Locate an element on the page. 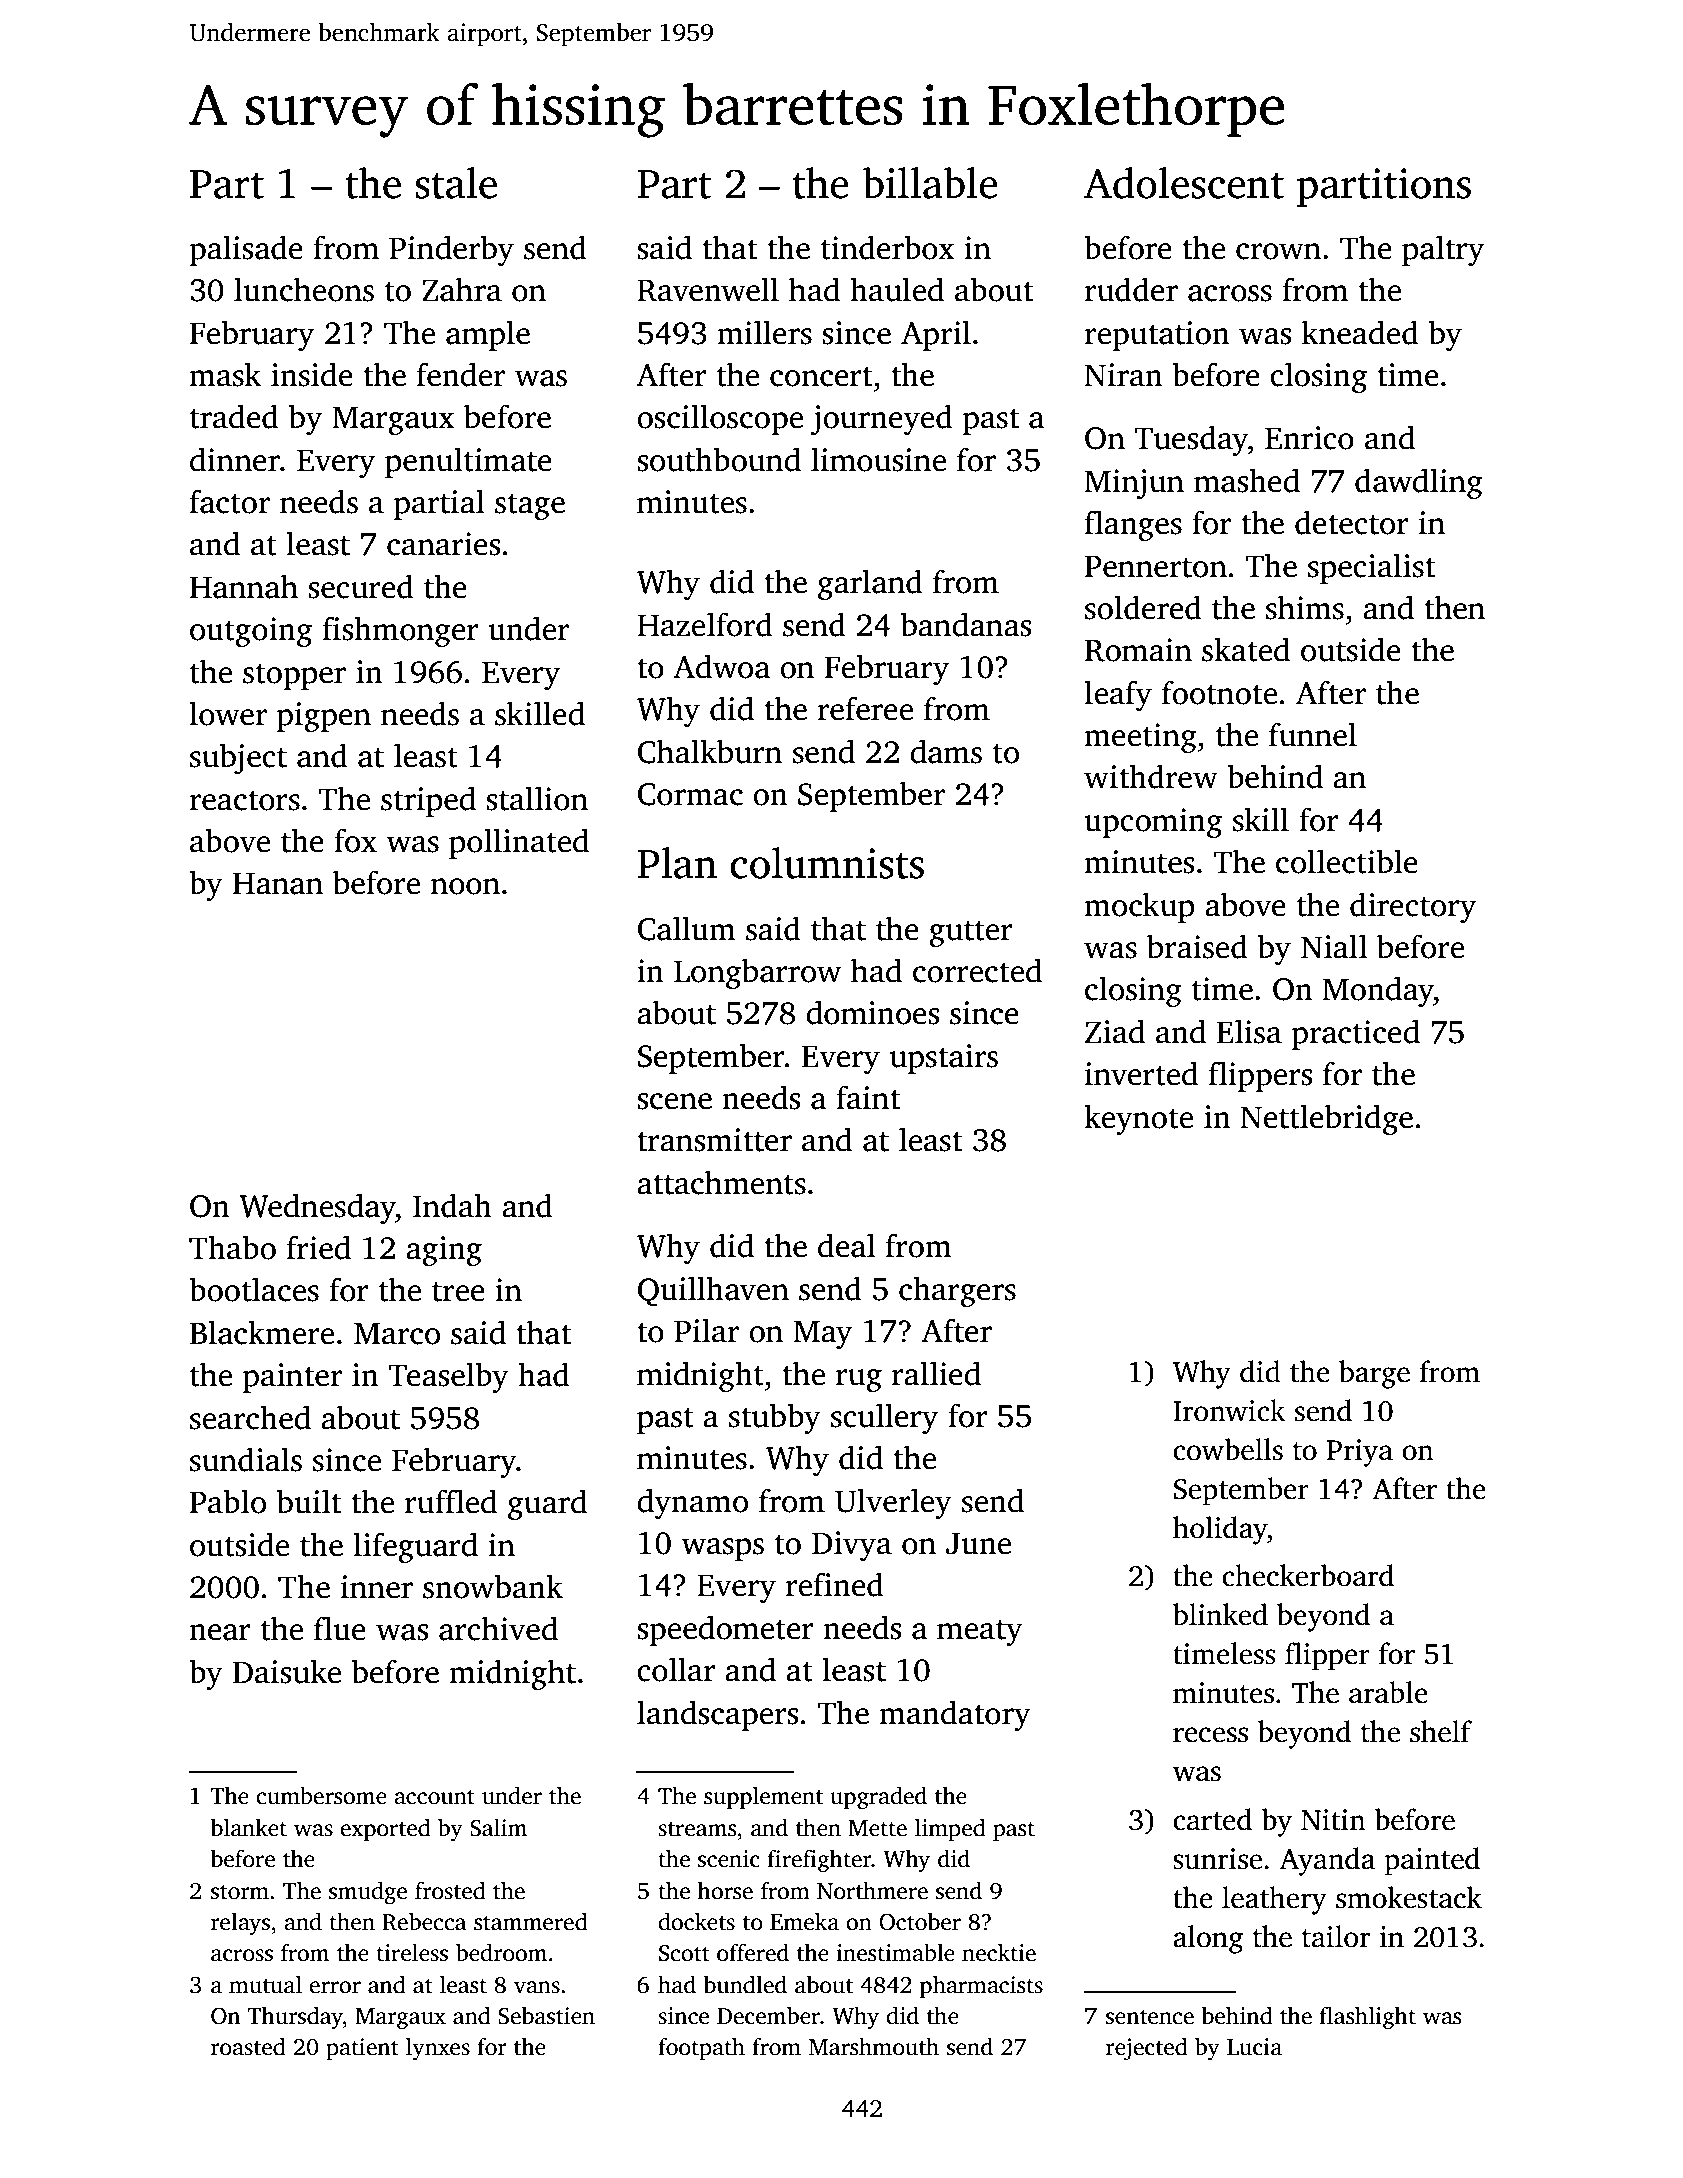  smudge is located at coordinates (368, 1893).
